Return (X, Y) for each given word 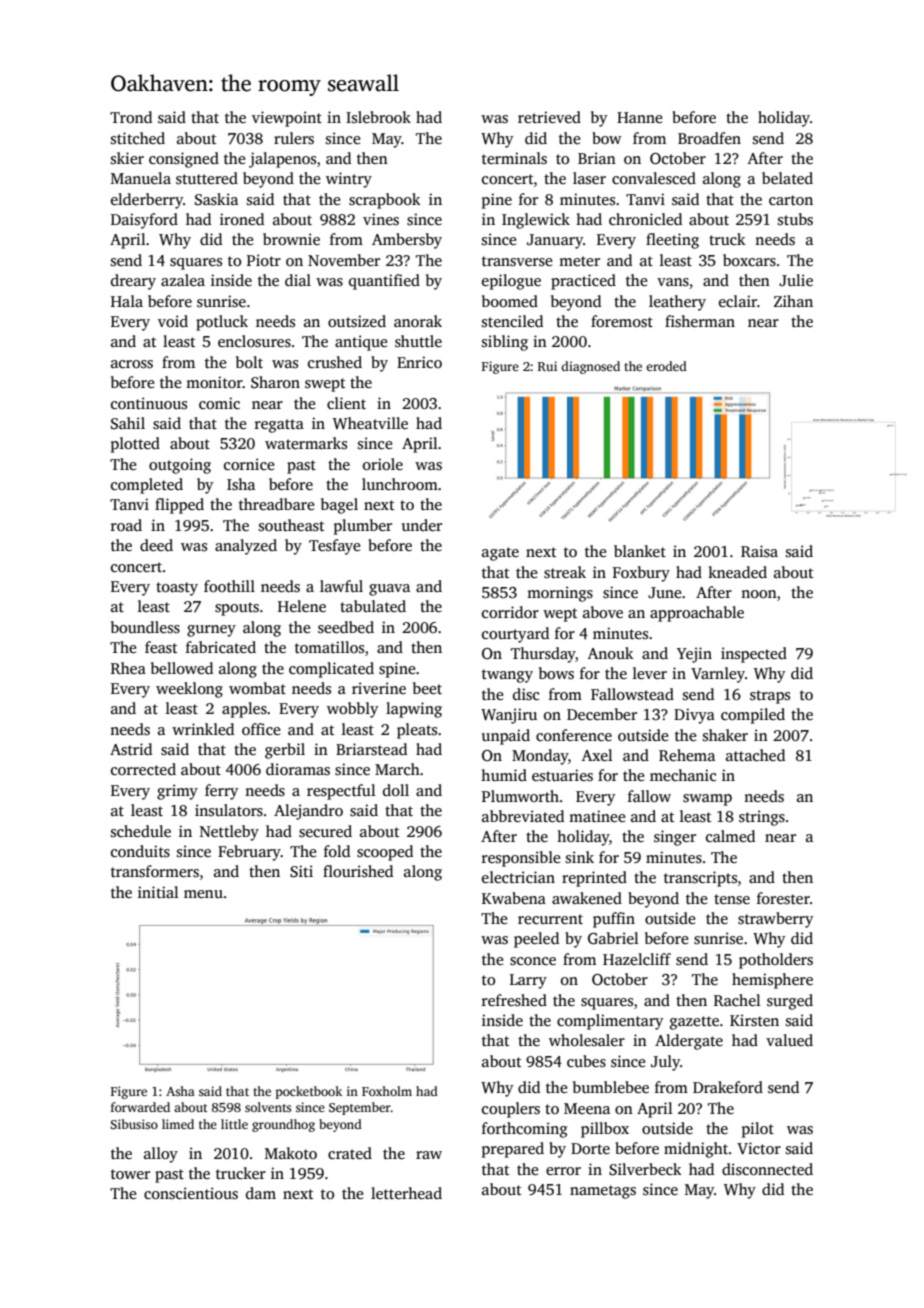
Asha (180, 1091)
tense (732, 899)
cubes (586, 1061)
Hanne (639, 117)
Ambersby (407, 241)
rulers (294, 138)
